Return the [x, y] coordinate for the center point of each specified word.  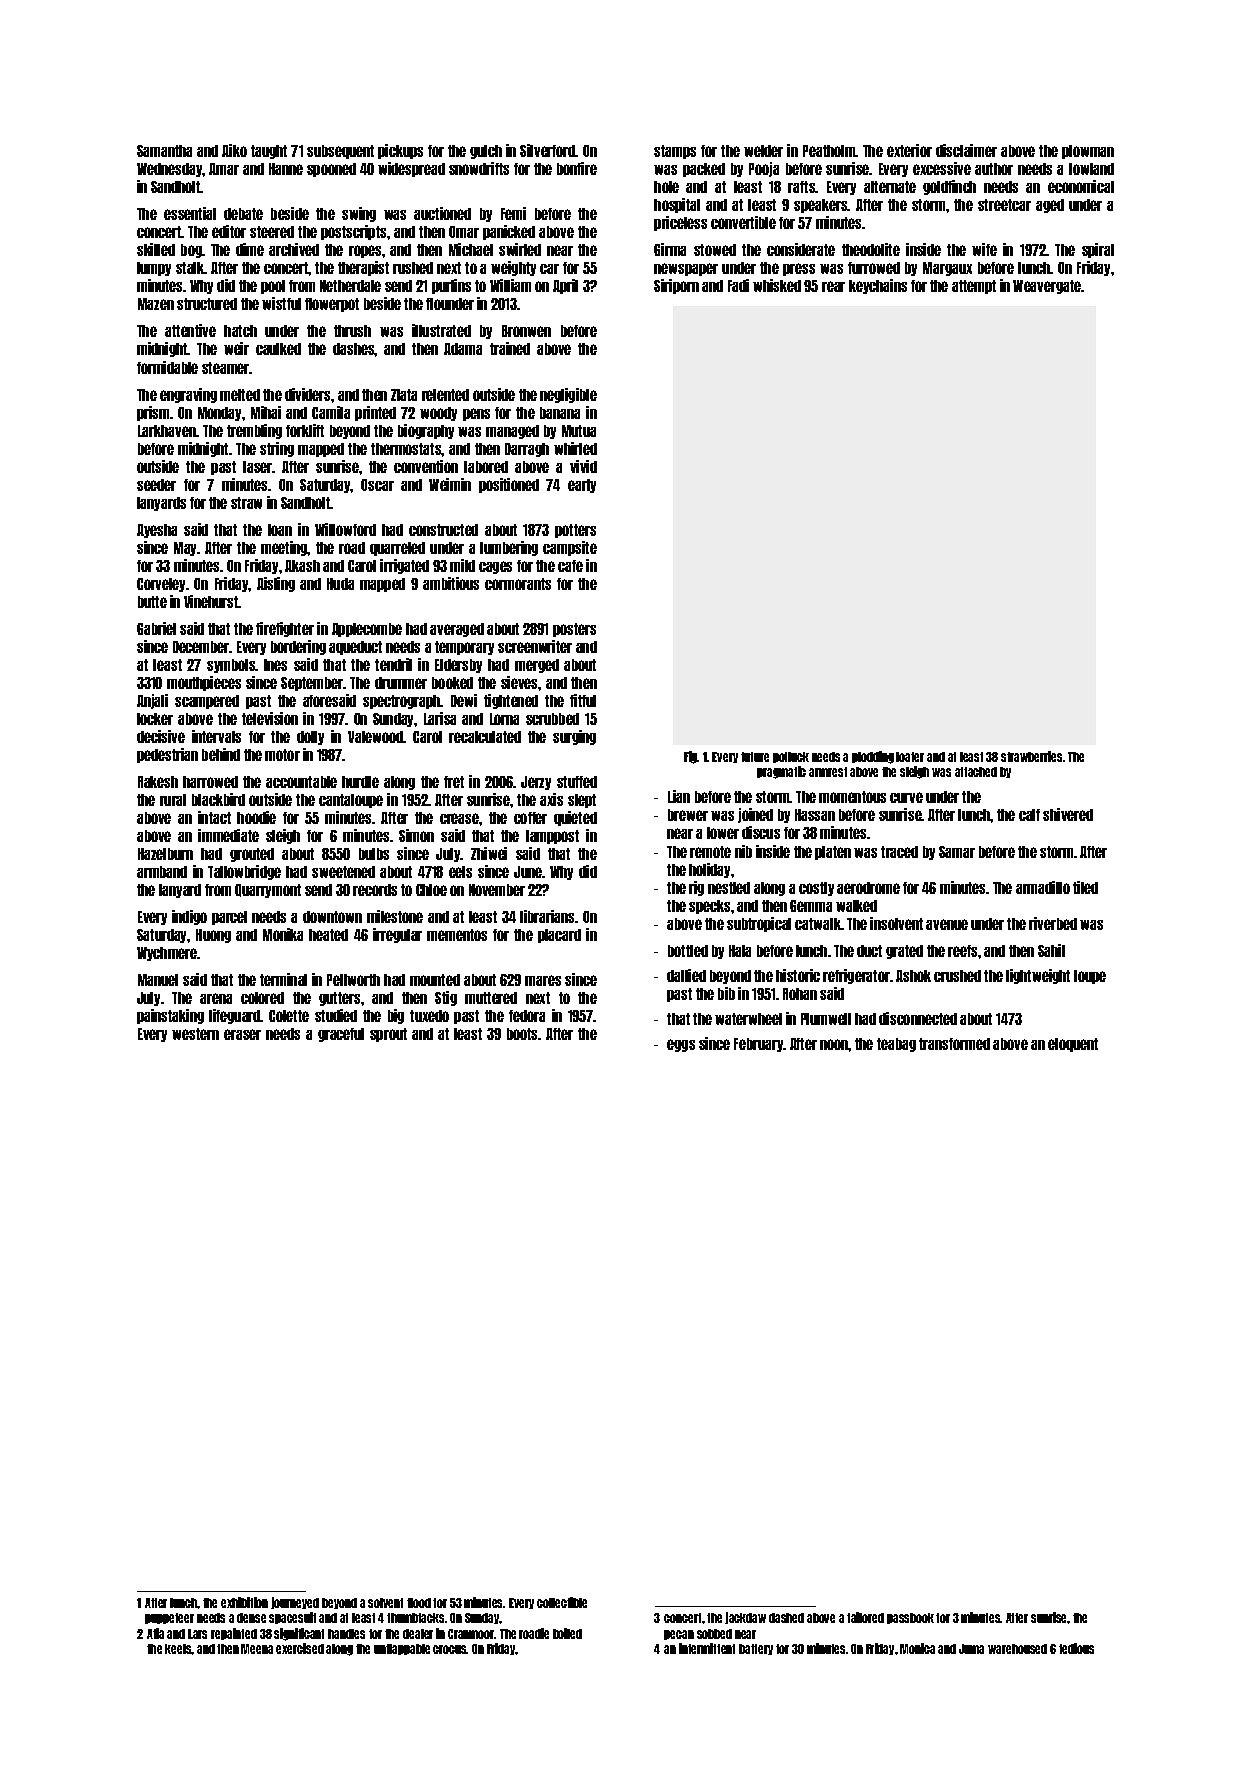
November [497, 890]
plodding [873, 757]
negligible [568, 395]
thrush [352, 331]
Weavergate [1047, 287]
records [375, 890]
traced [899, 852]
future [755, 757]
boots [523, 1034]
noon [834, 1044]
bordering [298, 647]
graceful [341, 1035]
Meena [257, 1649]
